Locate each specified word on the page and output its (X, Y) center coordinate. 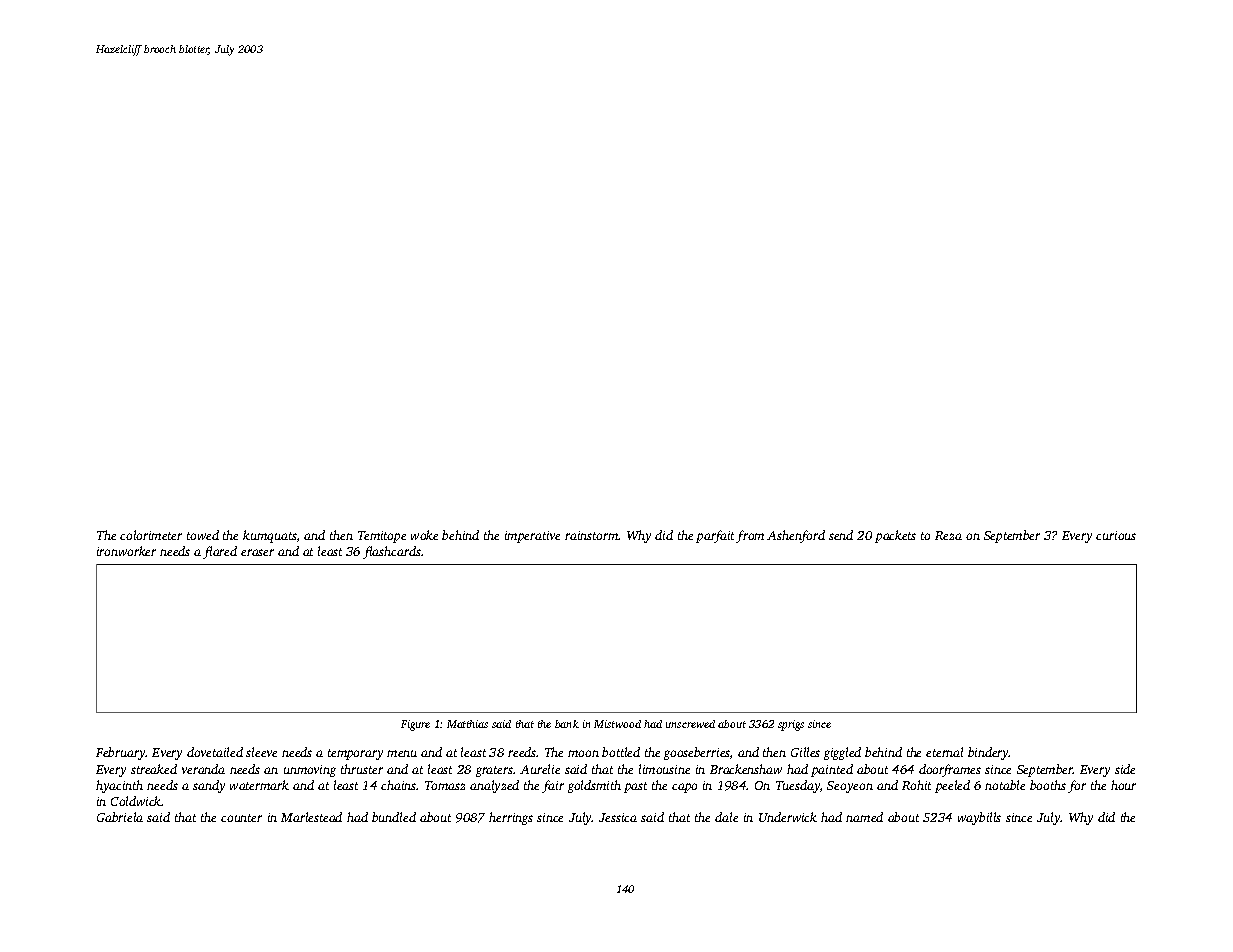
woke (424, 535)
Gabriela (120, 817)
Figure (415, 725)
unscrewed (690, 724)
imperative (532, 537)
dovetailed (215, 752)
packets (895, 536)
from (750, 536)
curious (1116, 535)
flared (220, 552)
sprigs (791, 725)
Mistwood (617, 724)
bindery (988, 753)
